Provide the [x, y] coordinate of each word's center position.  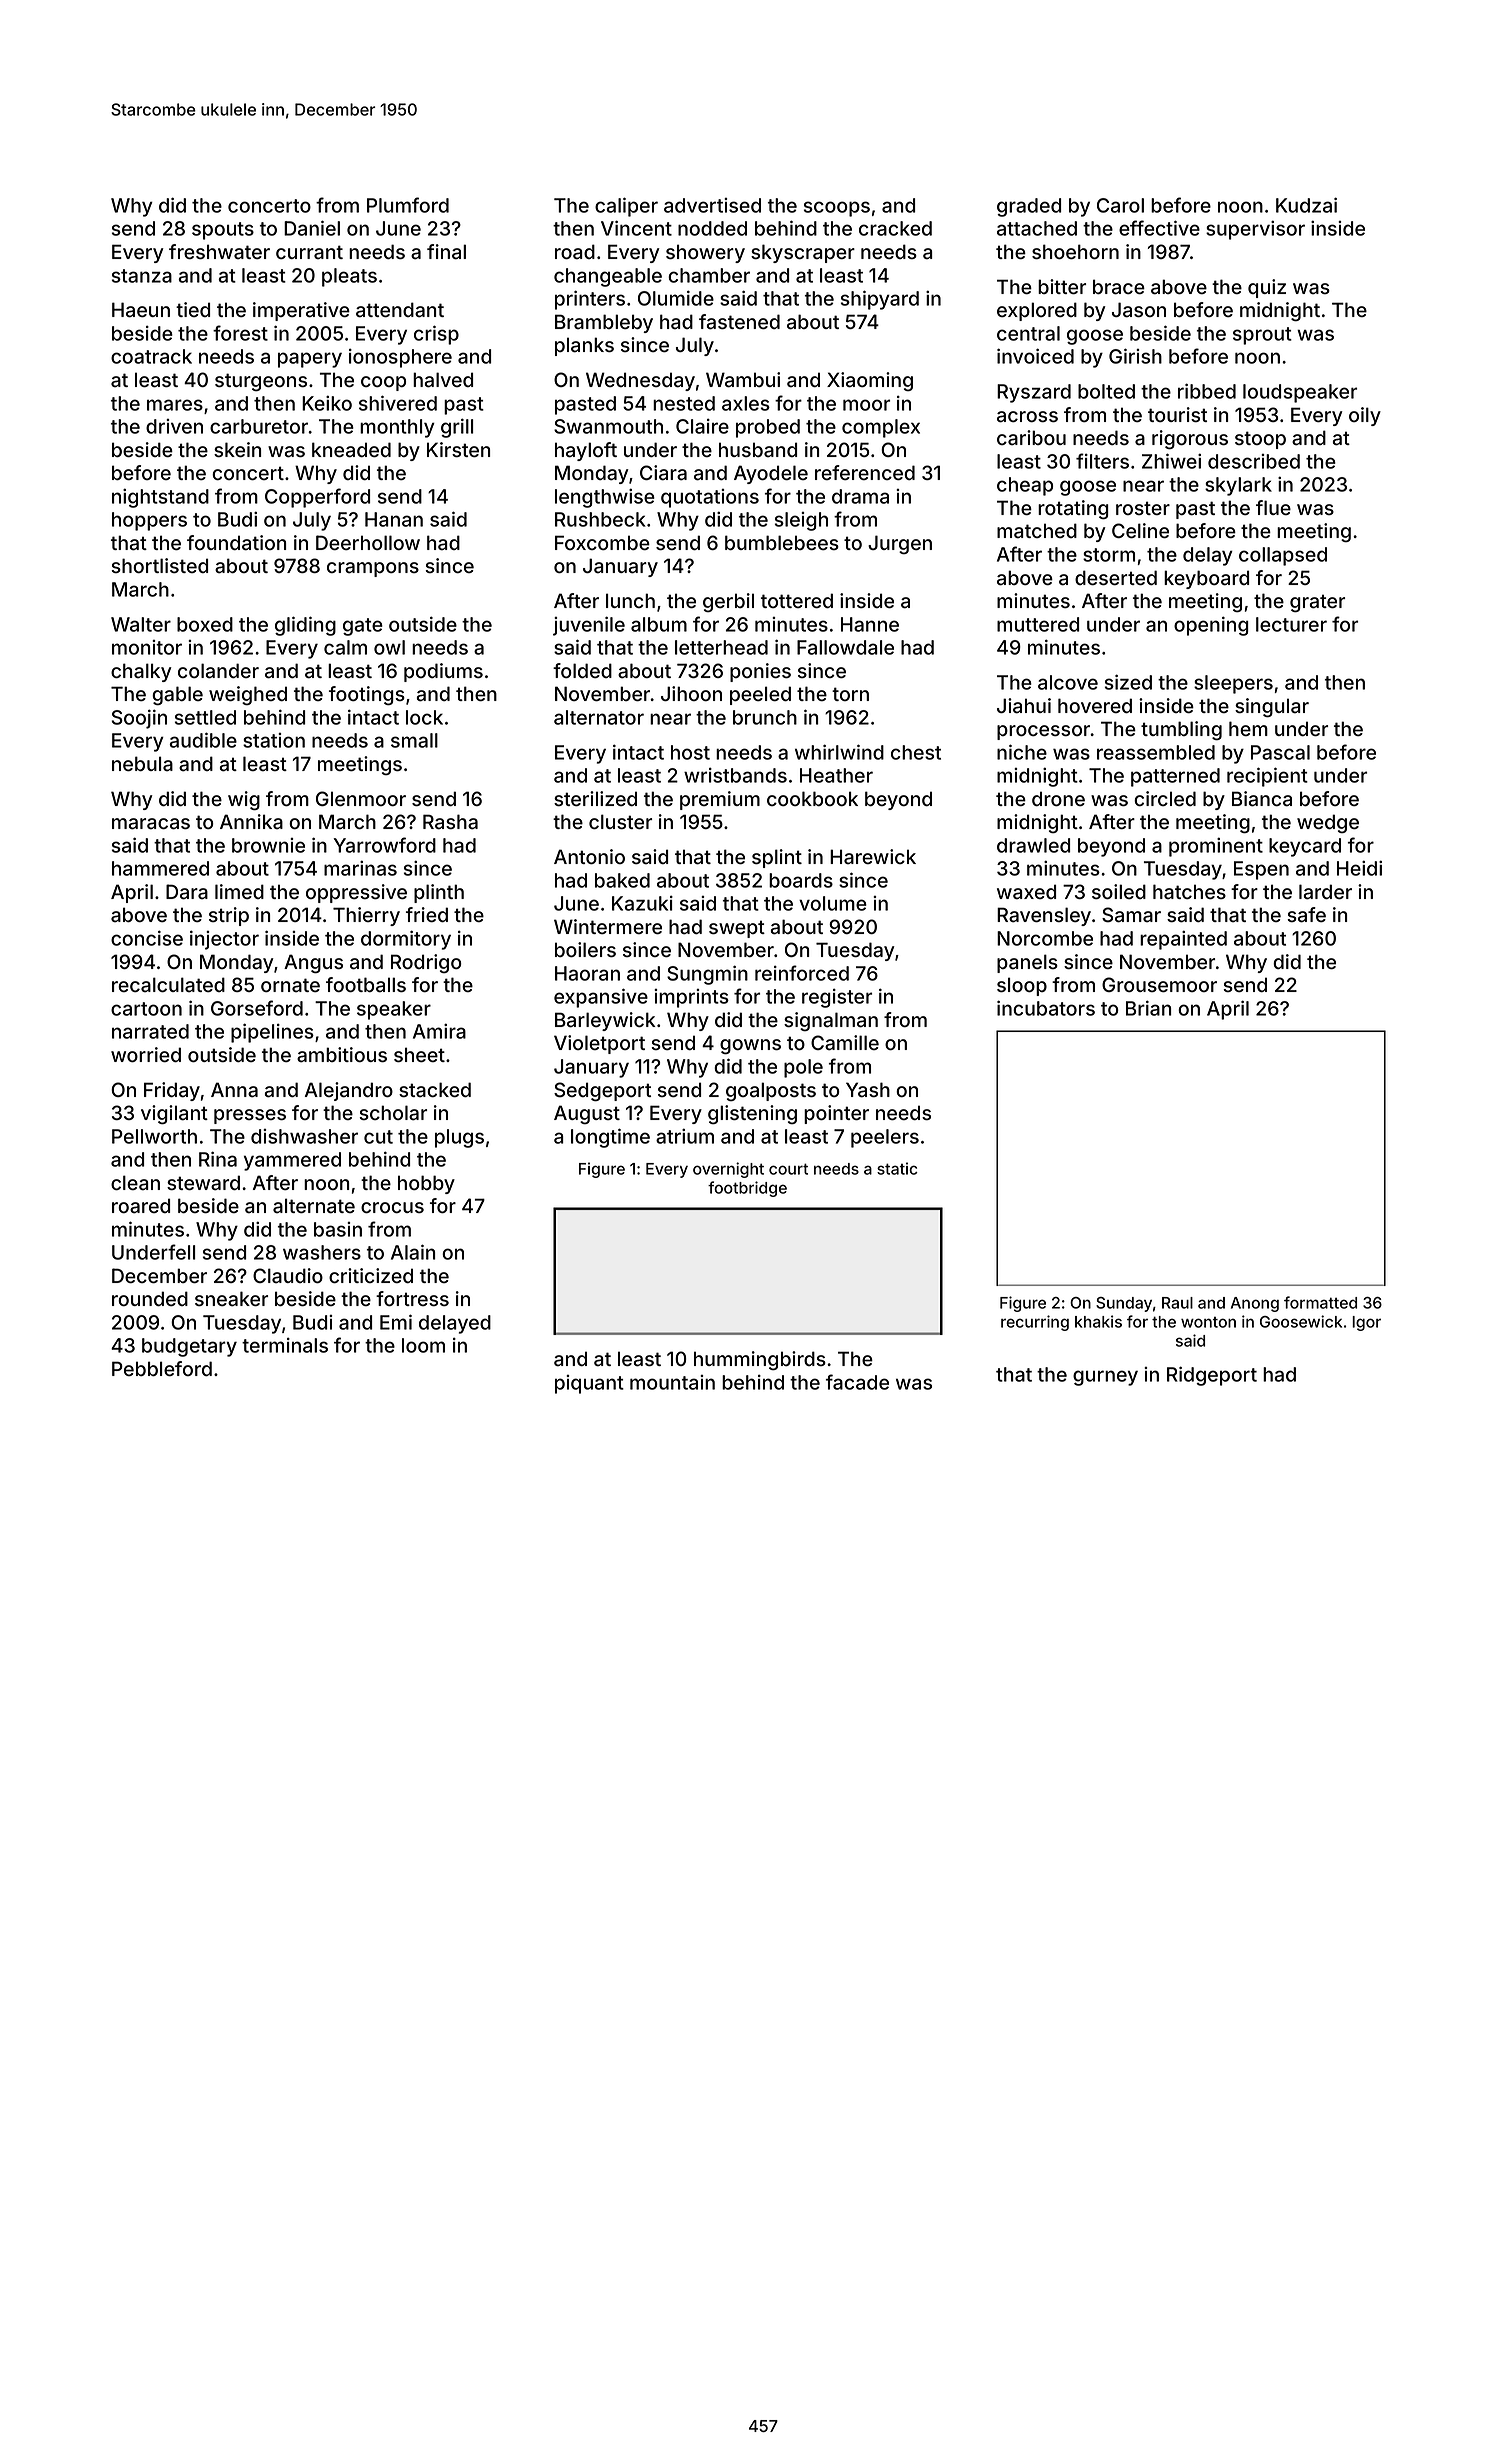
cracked [895, 228]
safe [1307, 915]
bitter [1062, 286]
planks [584, 346]
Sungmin [707, 975]
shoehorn [1075, 251]
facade [857, 1382]
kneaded [351, 450]
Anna [234, 1090]
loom [423, 1345]
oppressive [356, 893]
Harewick [873, 856]
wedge [1328, 823]
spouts [223, 231]
